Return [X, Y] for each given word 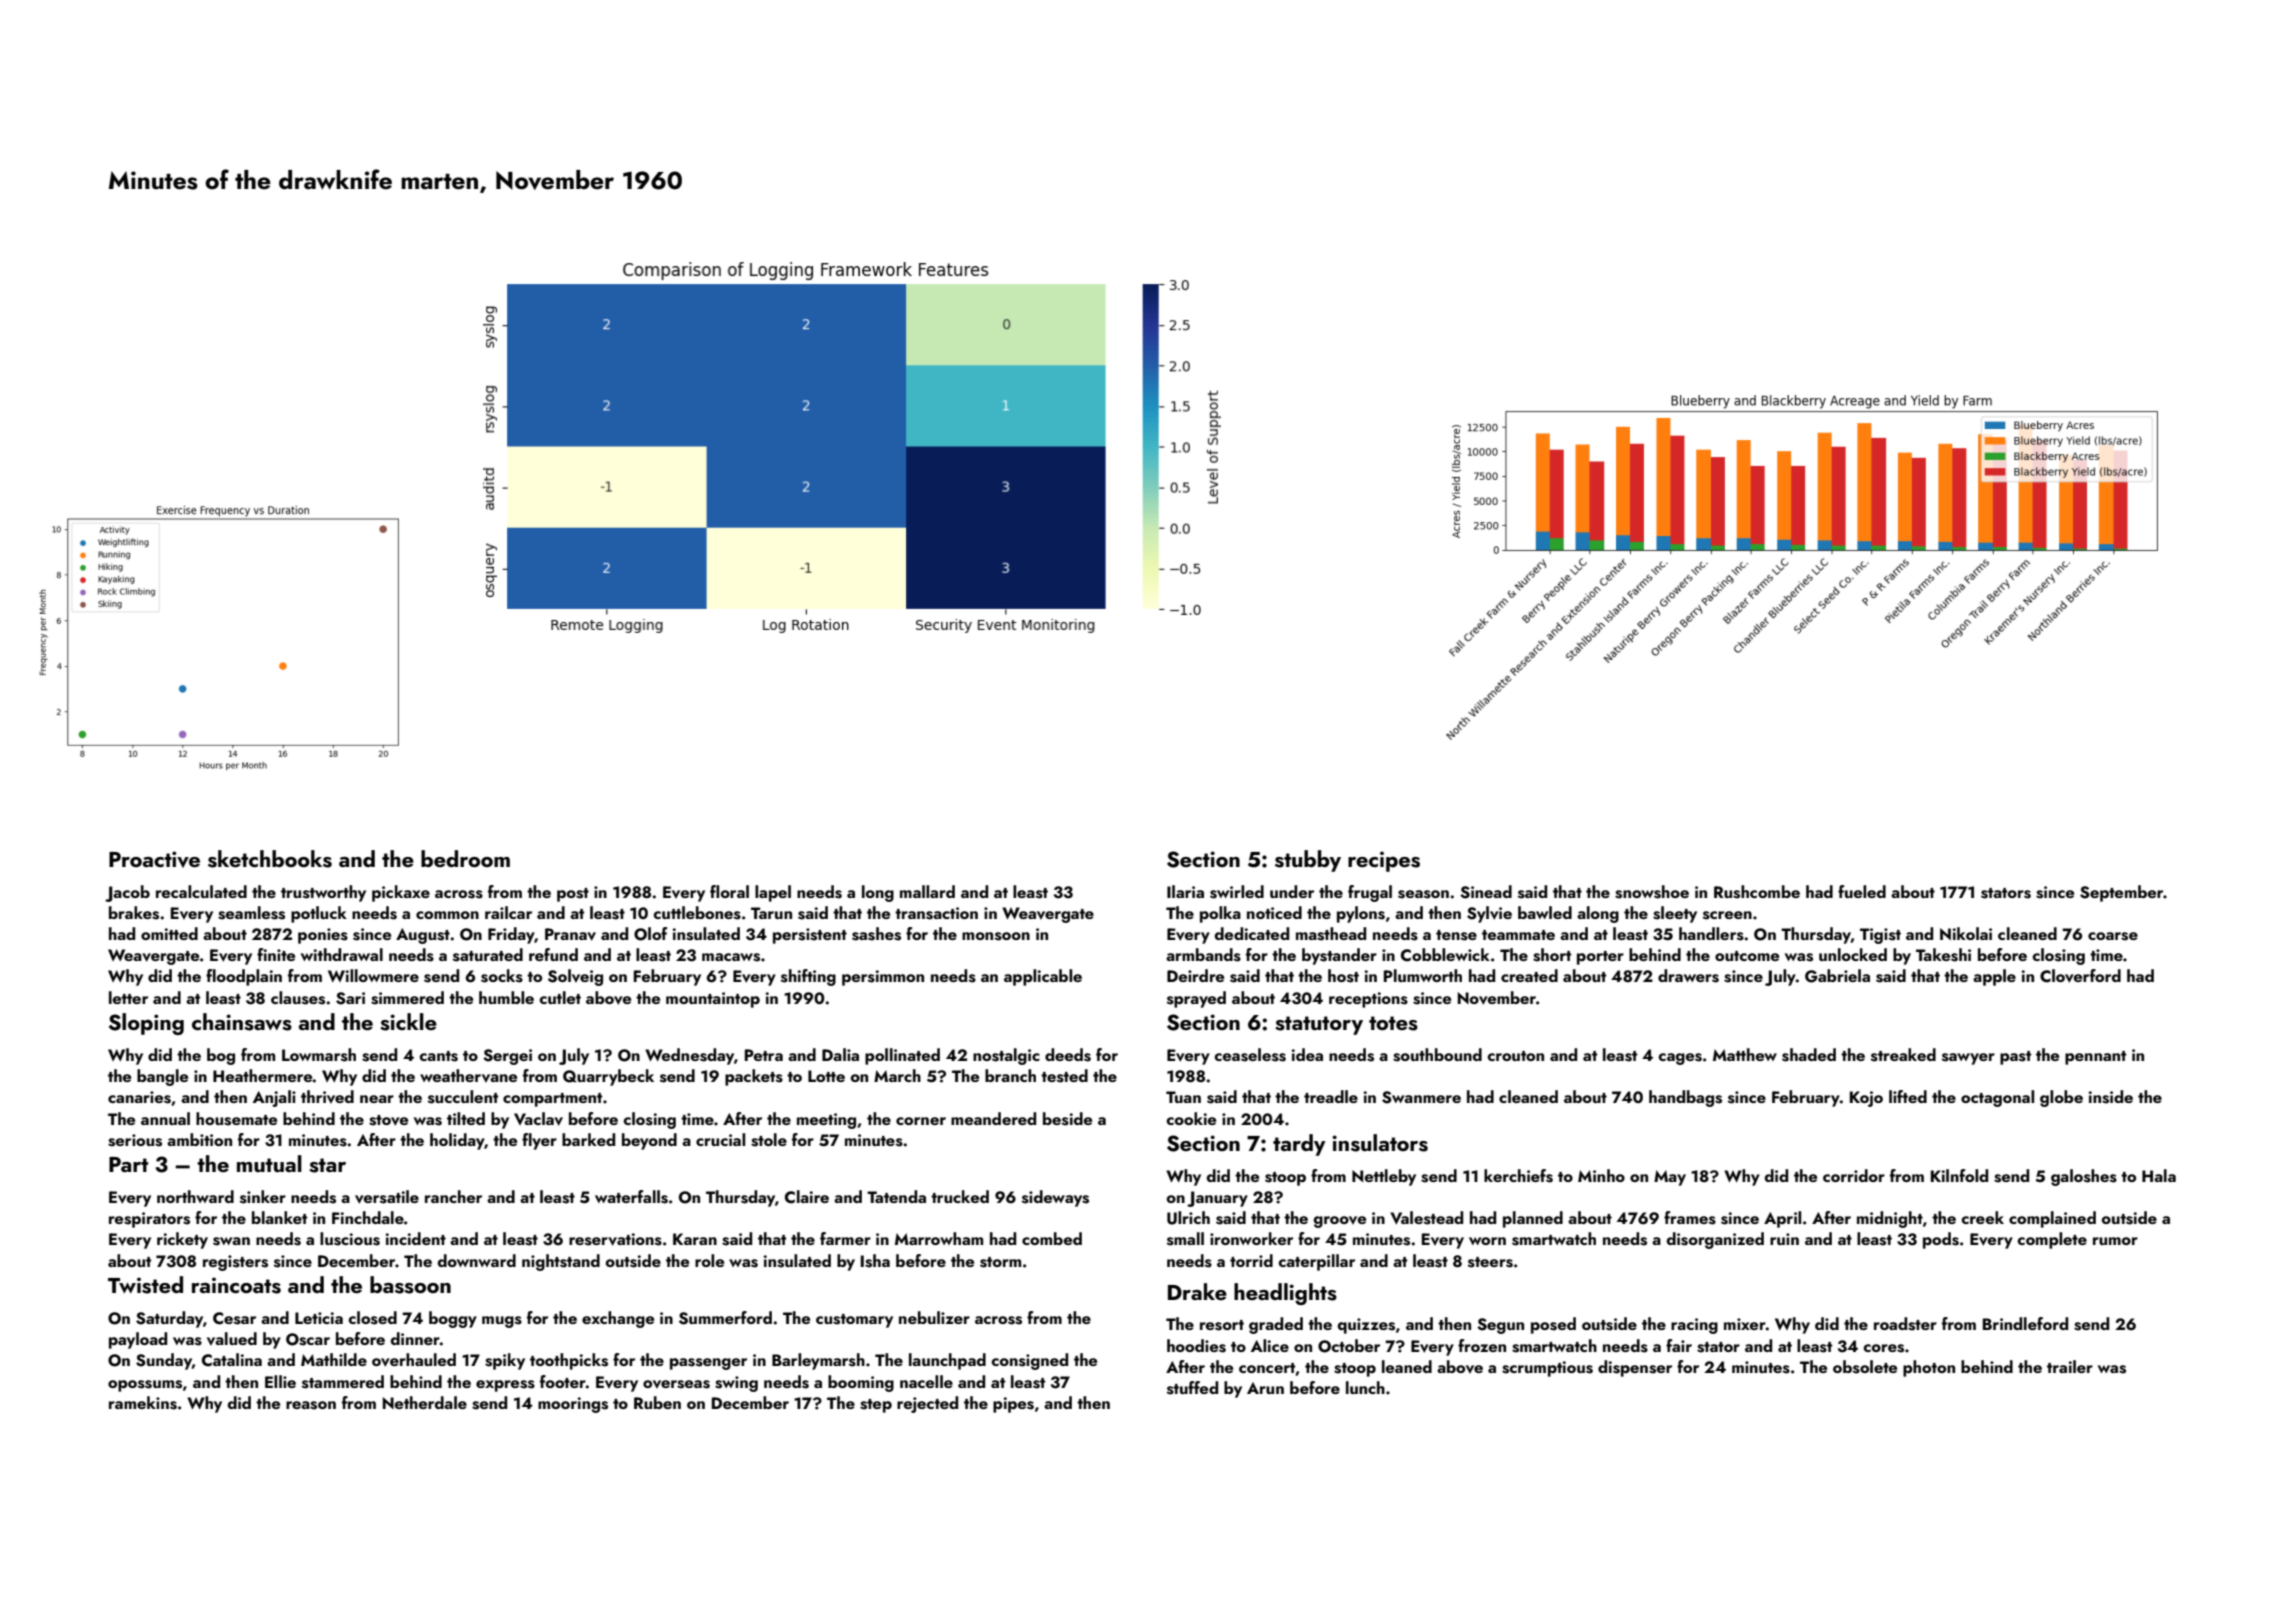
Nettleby [1384, 1177]
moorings [573, 1405]
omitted [169, 933]
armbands [1203, 955]
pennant [2095, 1058]
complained [2052, 1219]
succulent [463, 1097]
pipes [1013, 1405]
